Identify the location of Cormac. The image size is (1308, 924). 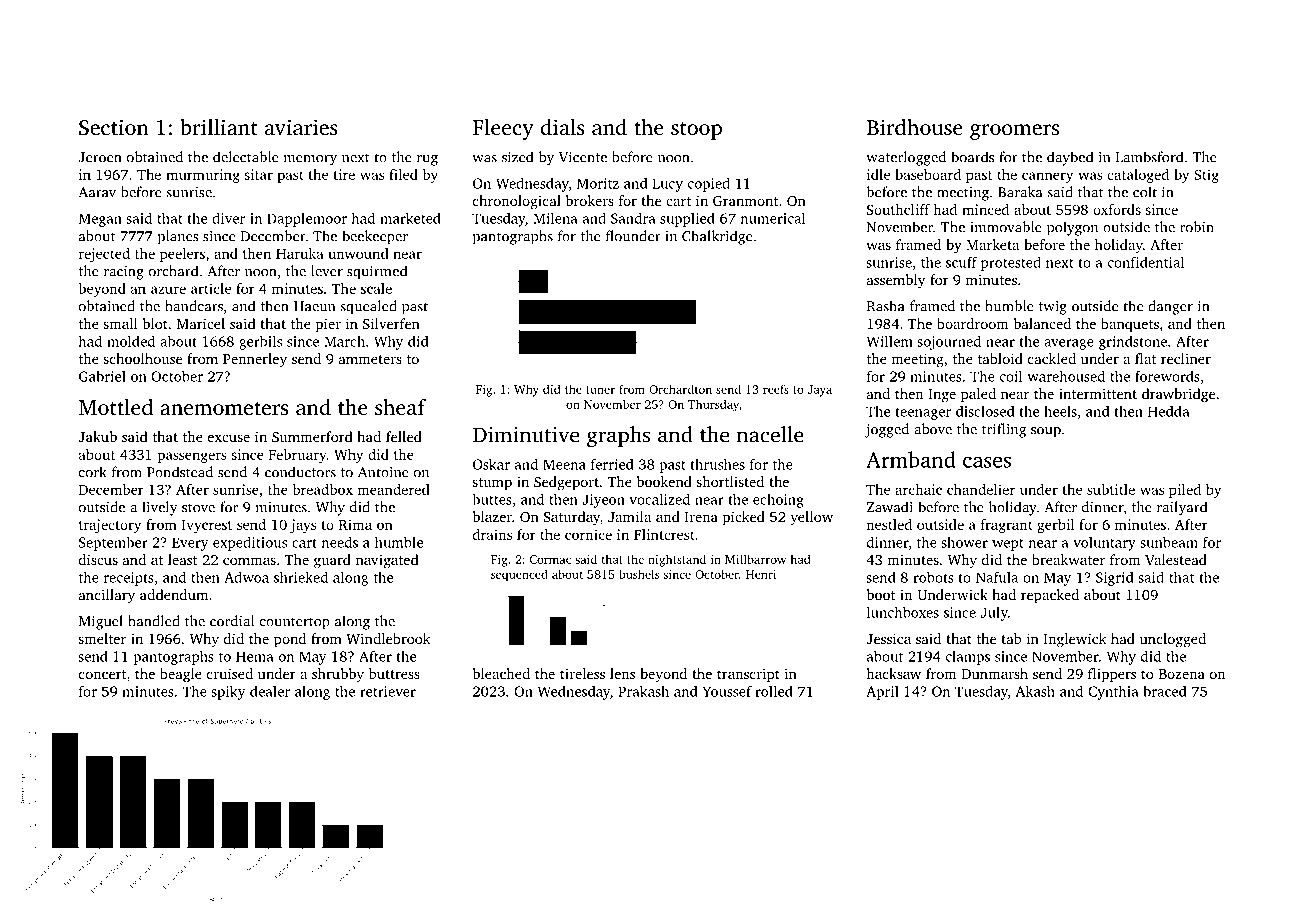
(550, 559).
